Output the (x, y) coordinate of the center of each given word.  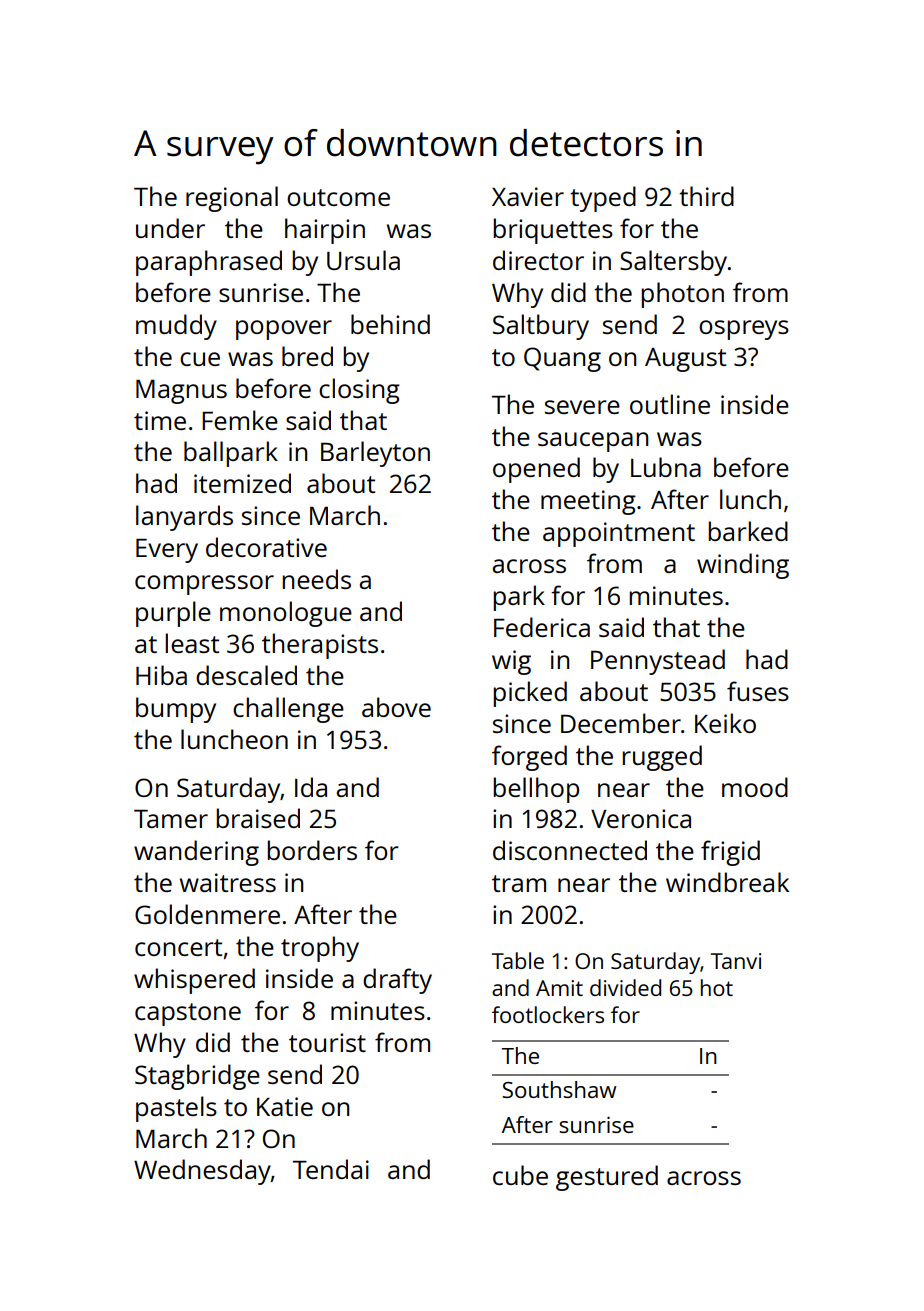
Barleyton (375, 454)
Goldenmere (207, 914)
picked (530, 694)
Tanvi (736, 961)
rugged (662, 758)
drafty (397, 981)
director (538, 260)
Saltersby (673, 263)
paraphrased (209, 263)
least (192, 643)
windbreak (727, 882)
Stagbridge (197, 1077)
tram (519, 883)
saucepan (593, 442)
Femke (240, 420)
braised (258, 818)
